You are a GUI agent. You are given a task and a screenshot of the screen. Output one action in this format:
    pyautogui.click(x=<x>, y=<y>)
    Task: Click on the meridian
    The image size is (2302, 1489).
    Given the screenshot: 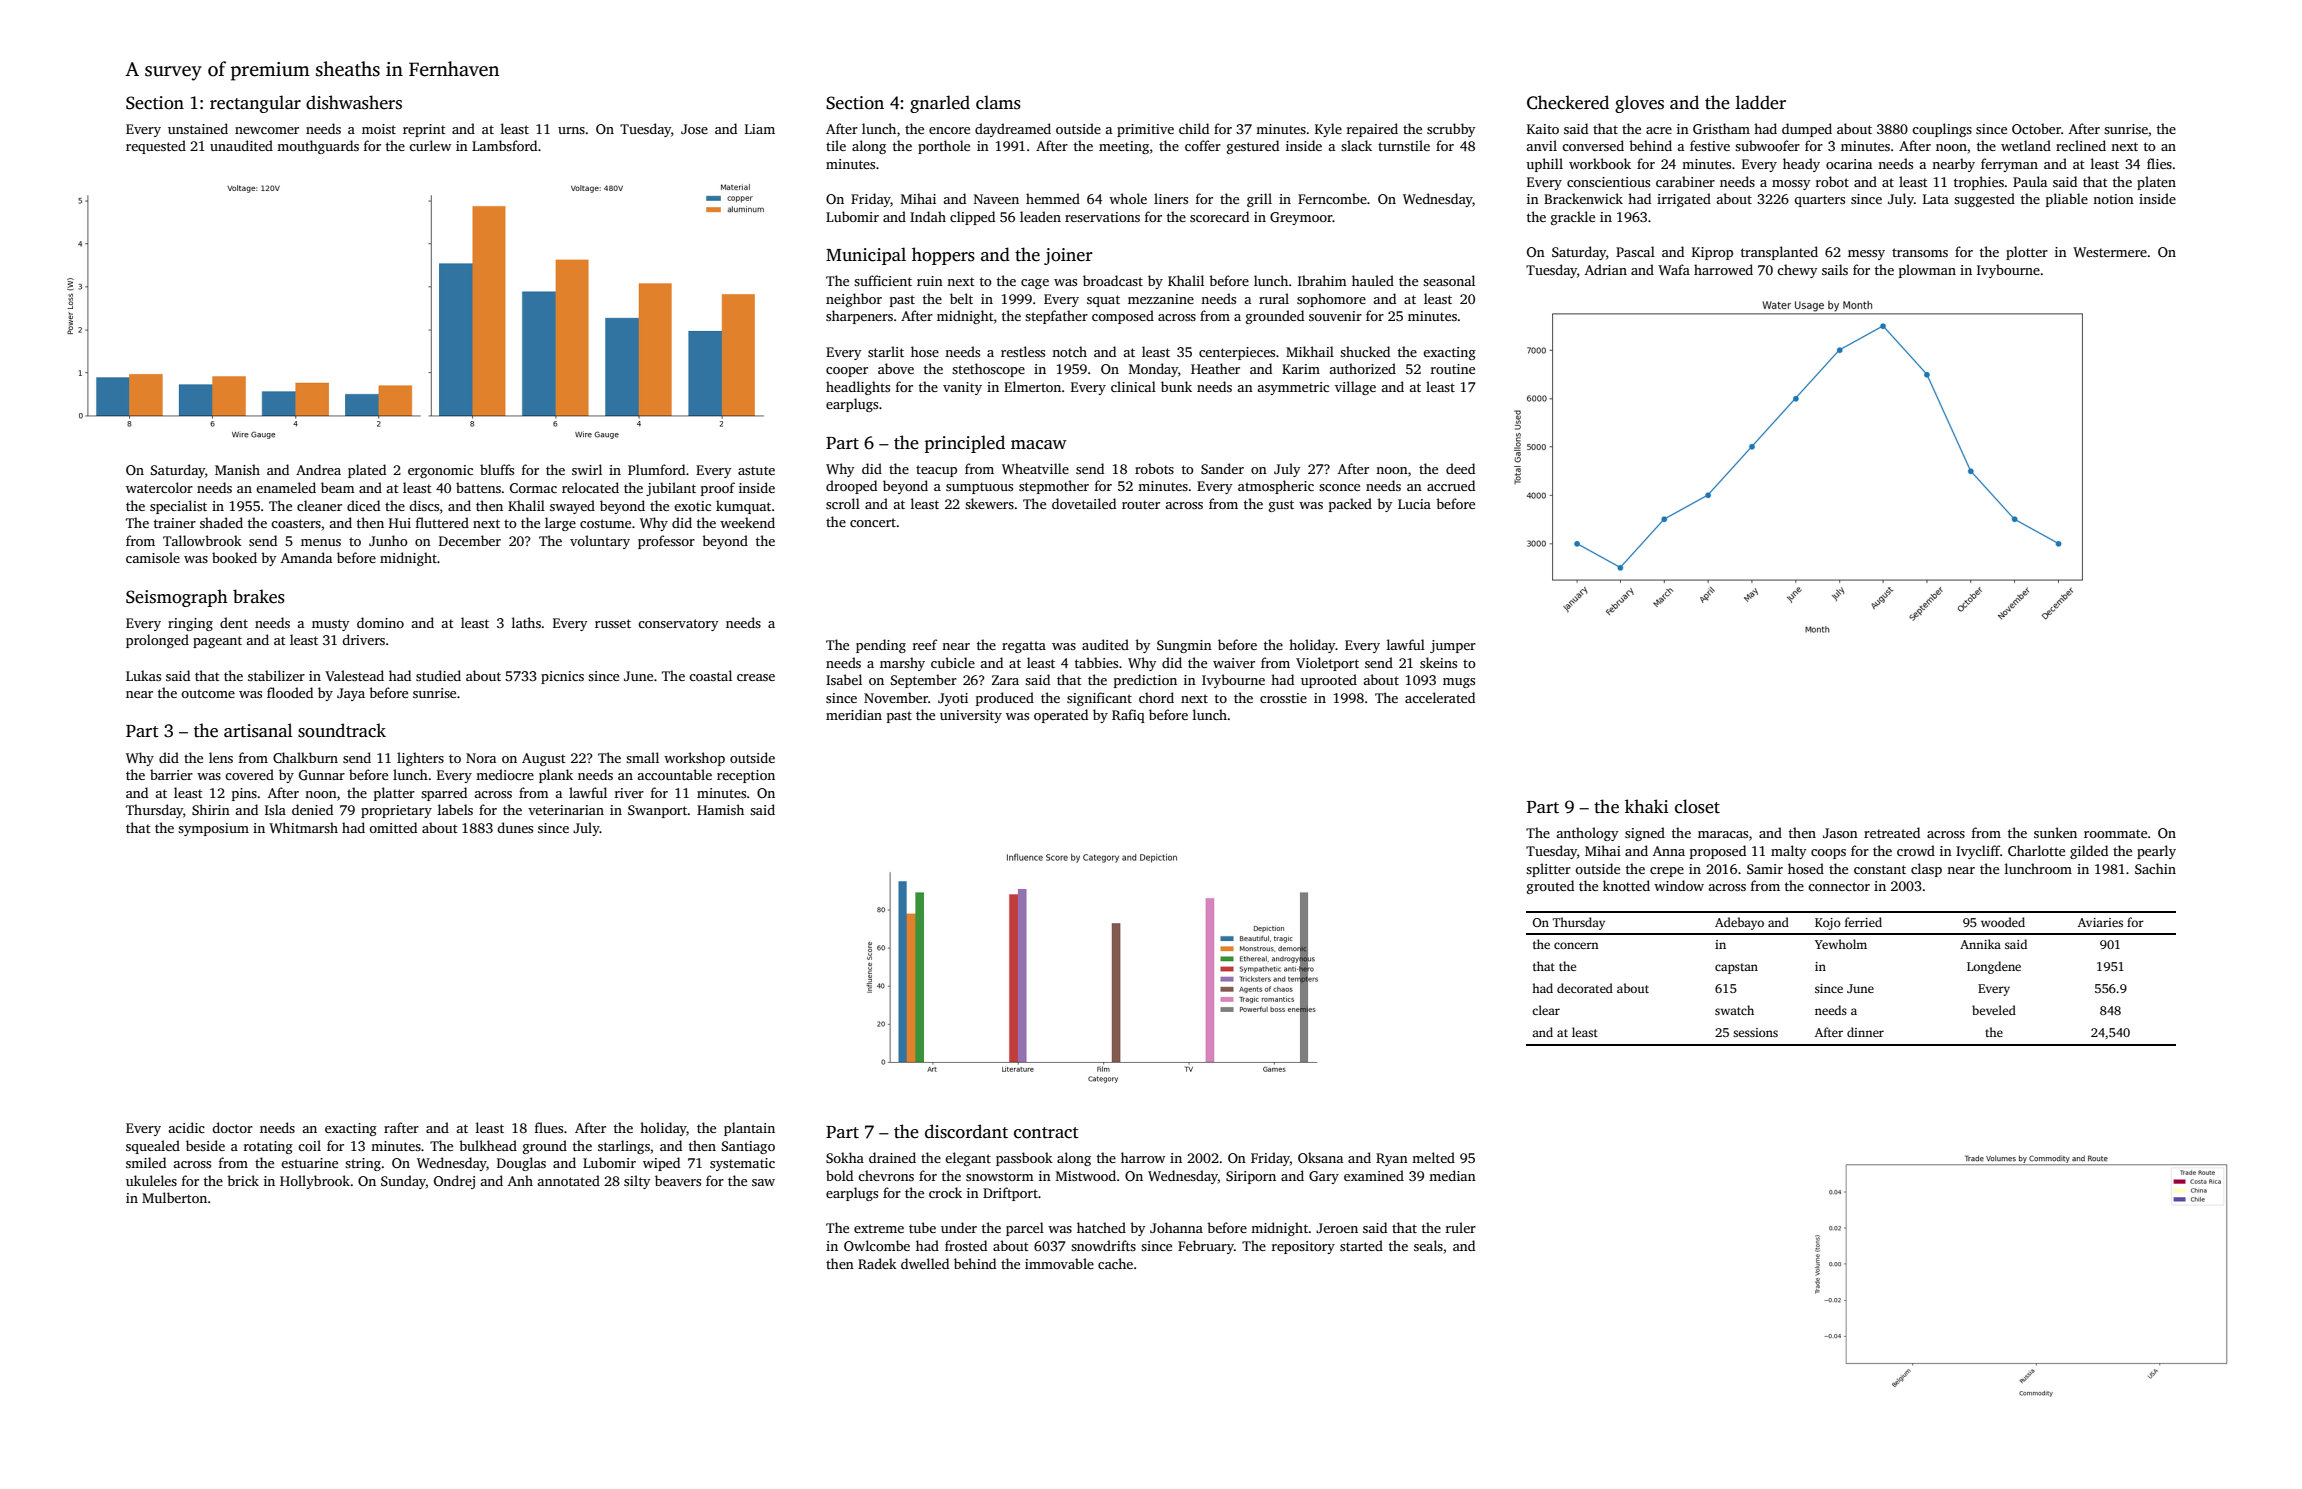 What is the action you would take?
    pyautogui.click(x=854, y=714)
